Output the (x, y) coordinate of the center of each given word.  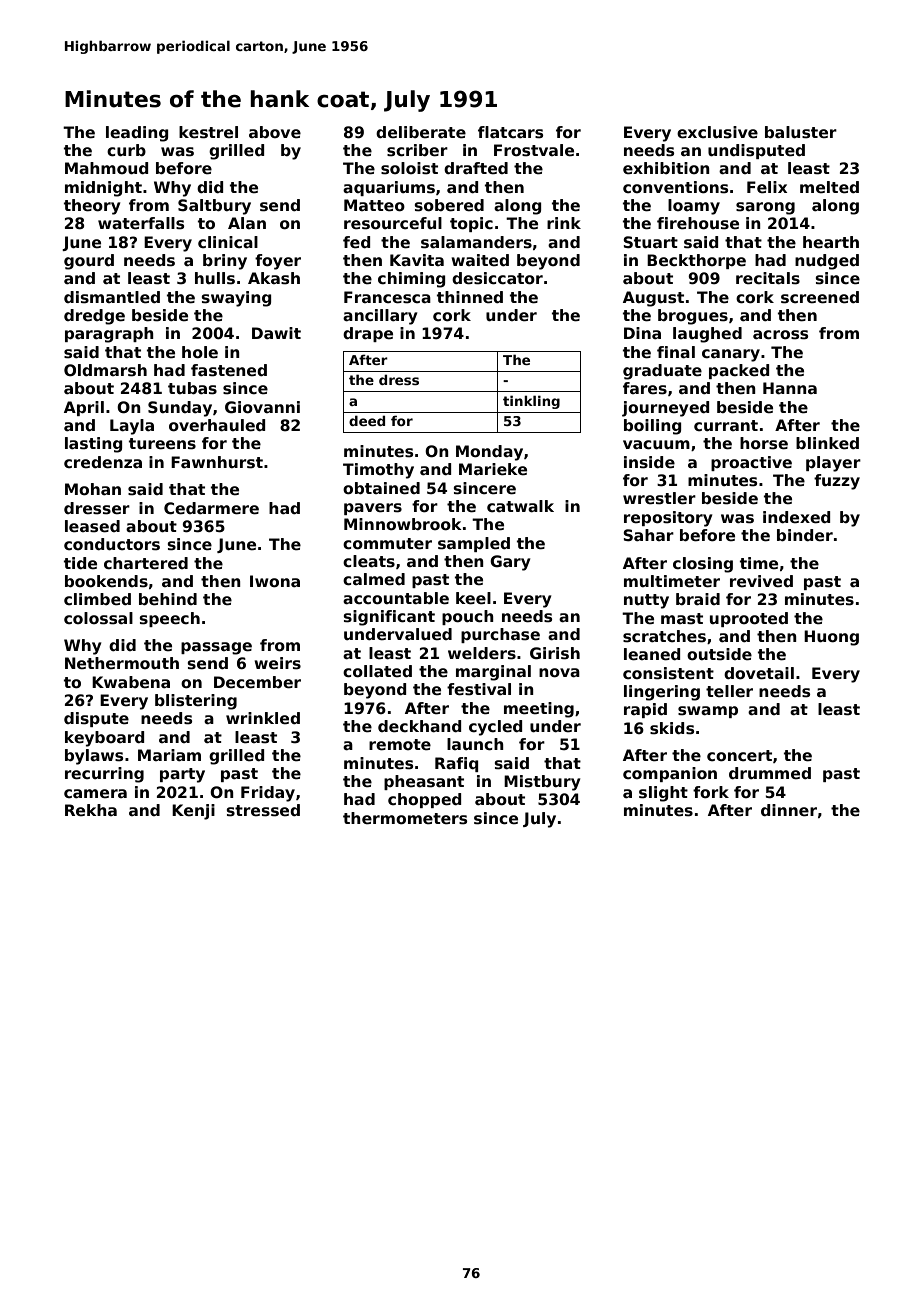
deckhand (419, 726)
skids (672, 728)
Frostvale (534, 150)
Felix (767, 187)
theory (92, 207)
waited (480, 260)
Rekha (91, 810)
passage (216, 648)
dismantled (112, 297)
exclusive (717, 132)
